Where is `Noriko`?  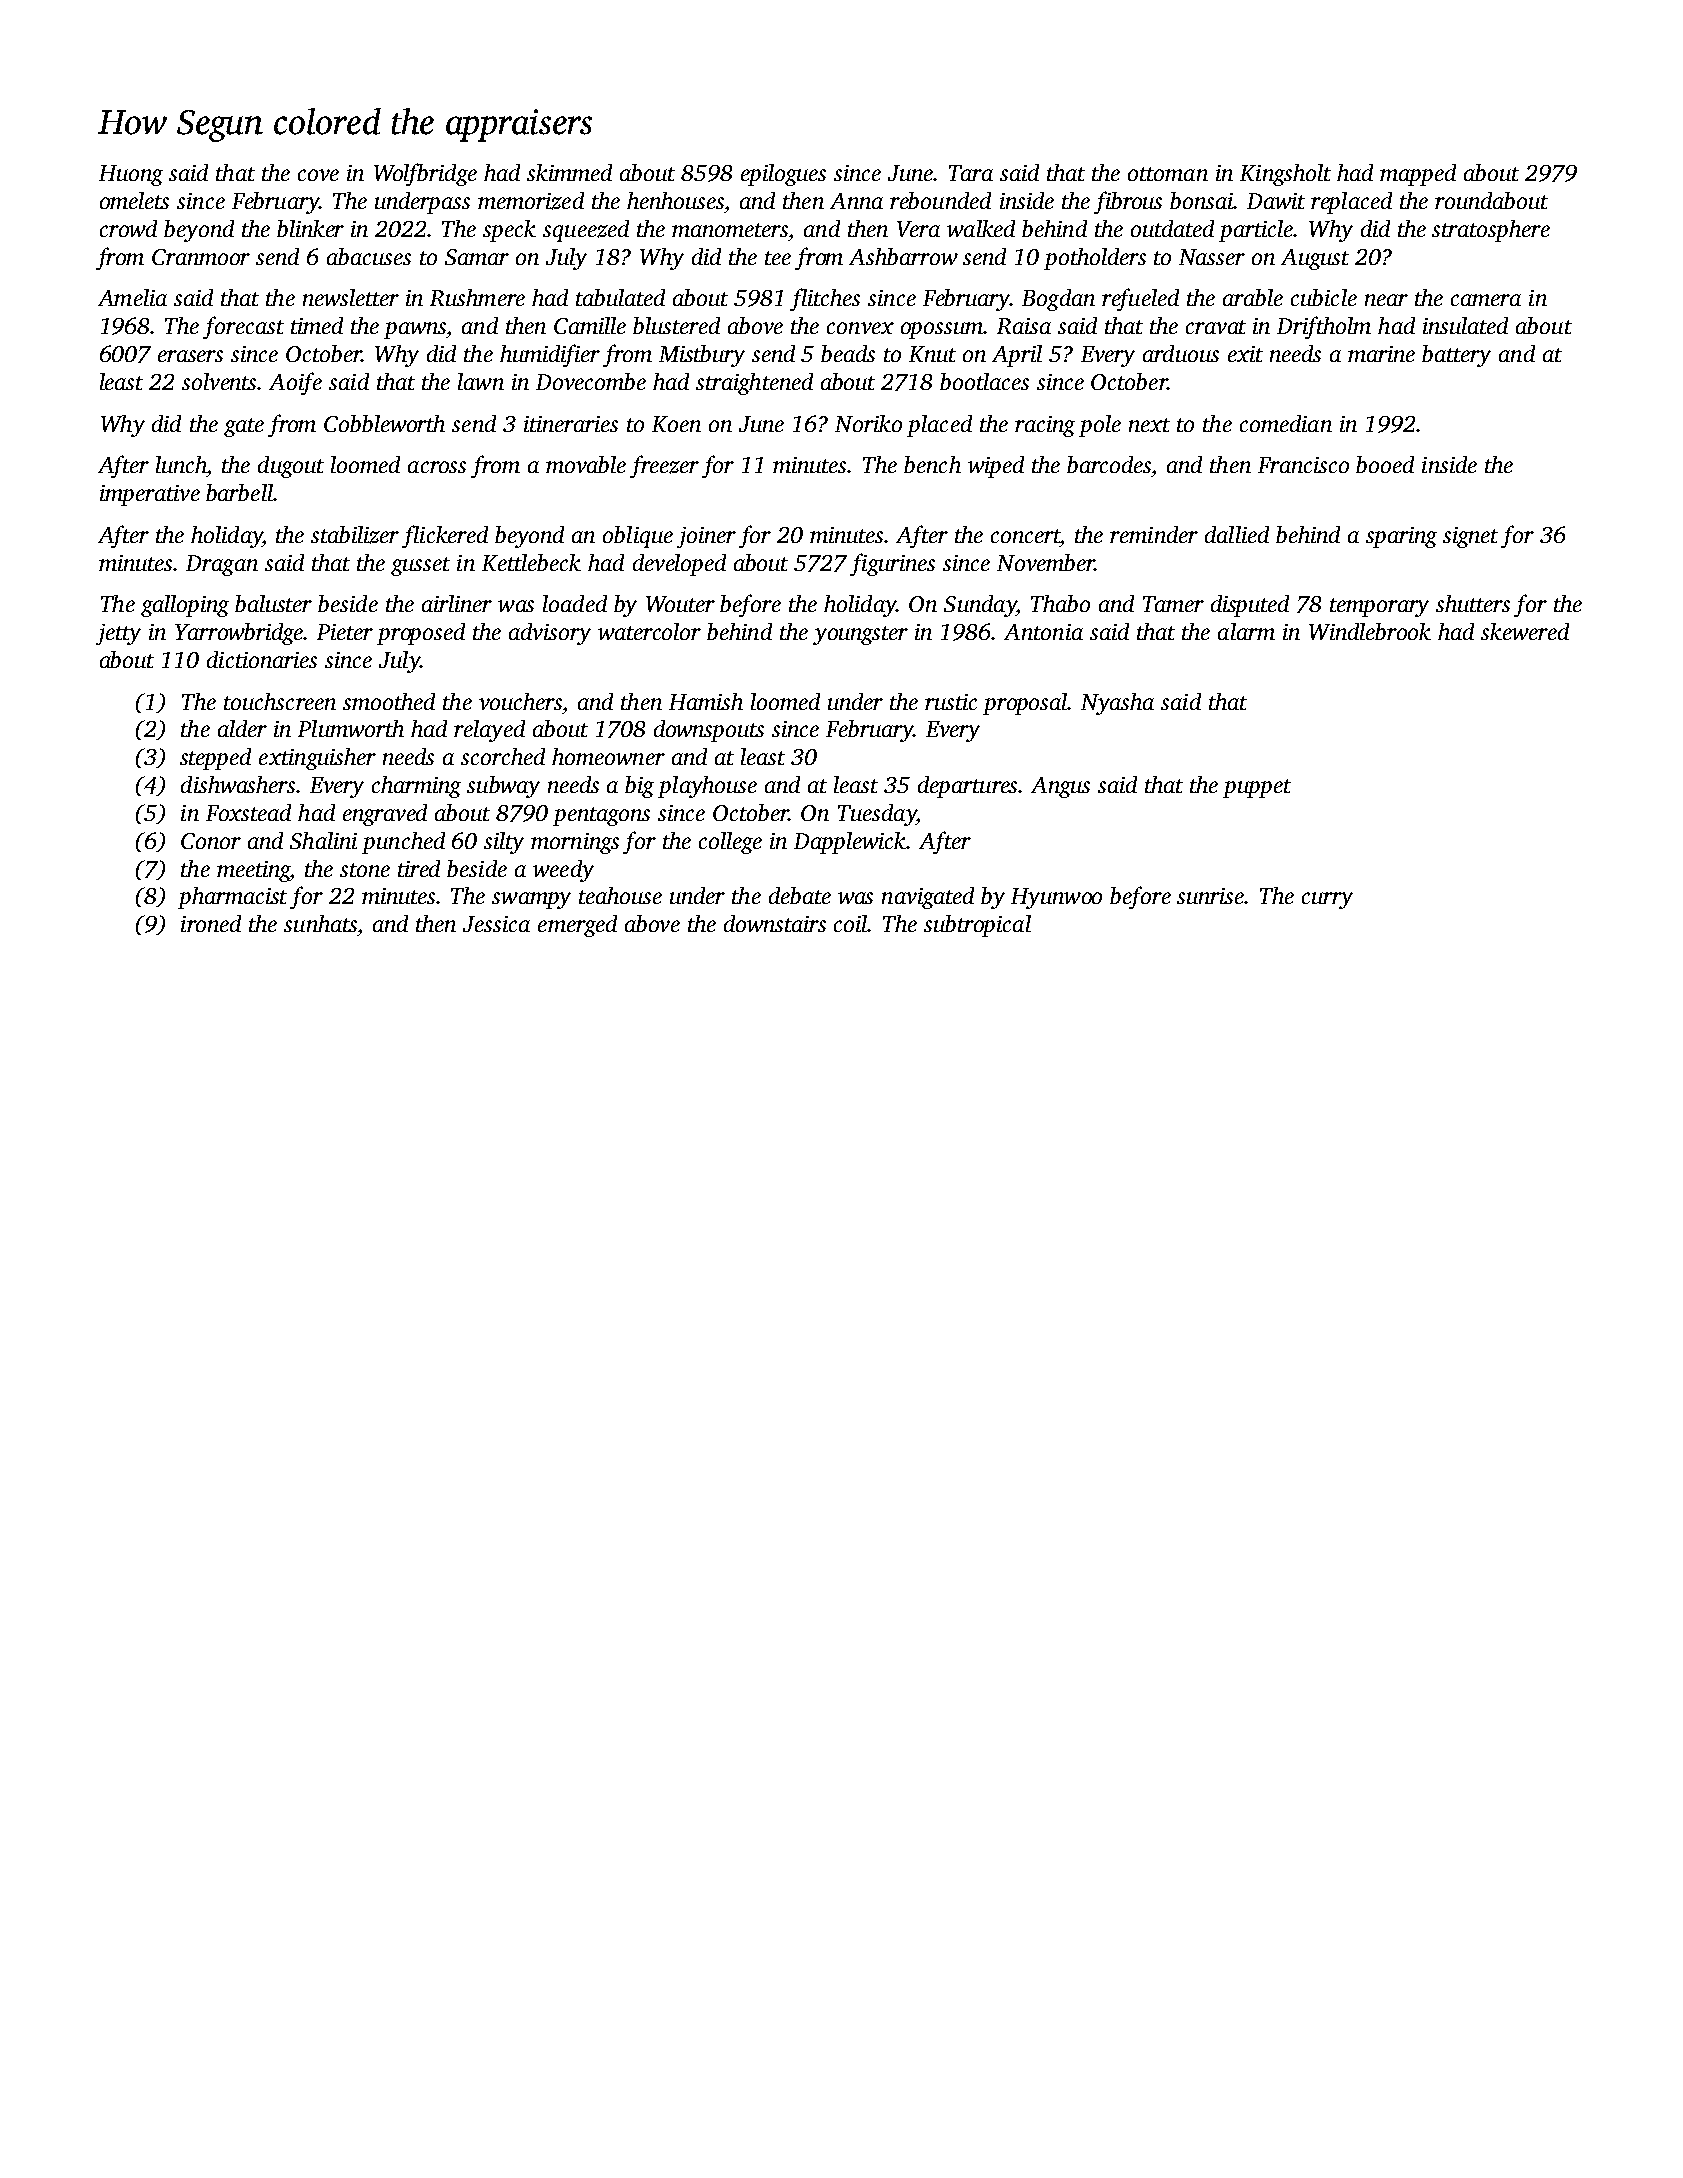 Noriko is located at coordinates (868, 423).
